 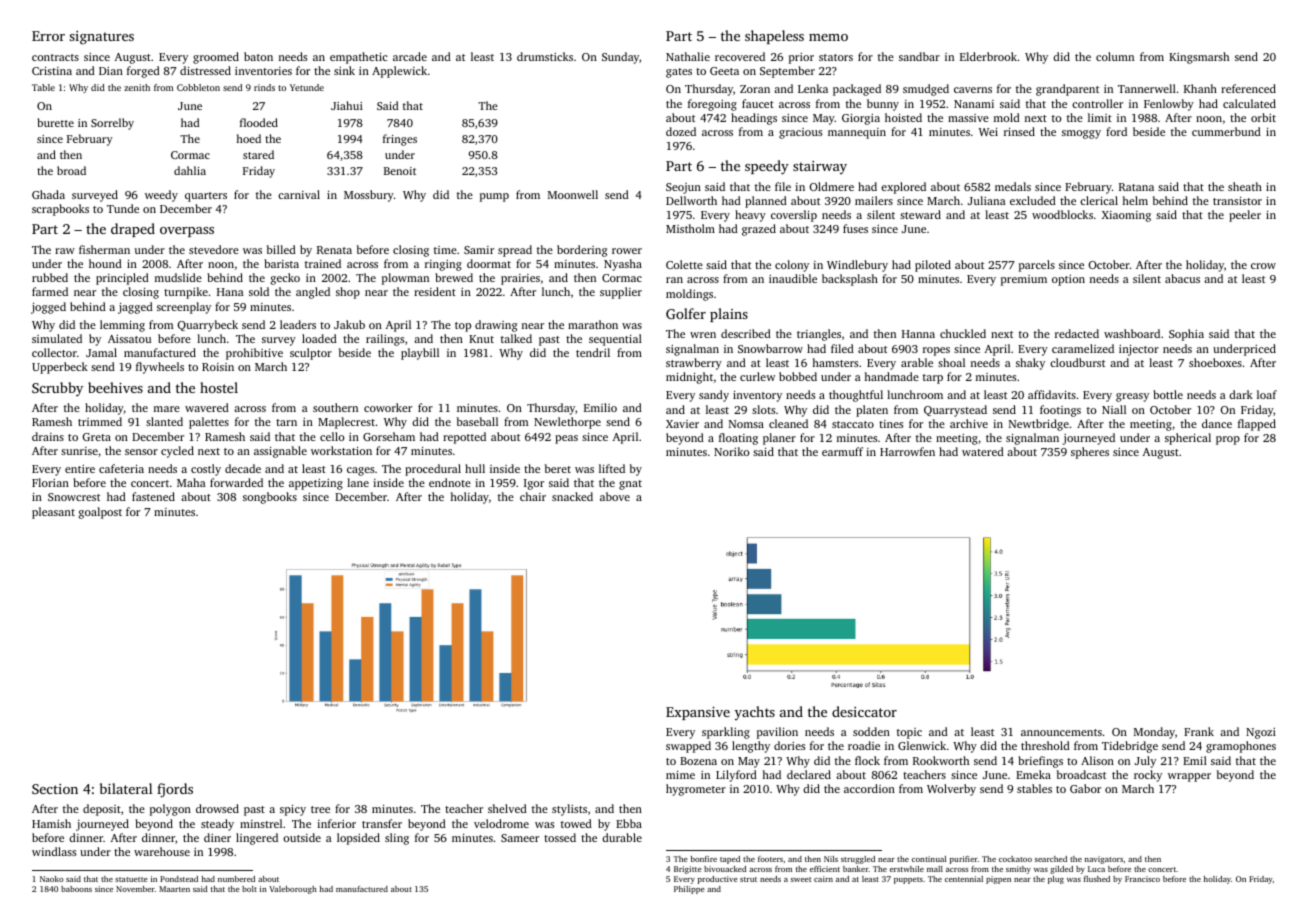 I want to click on prairies, so click(x=520, y=279).
